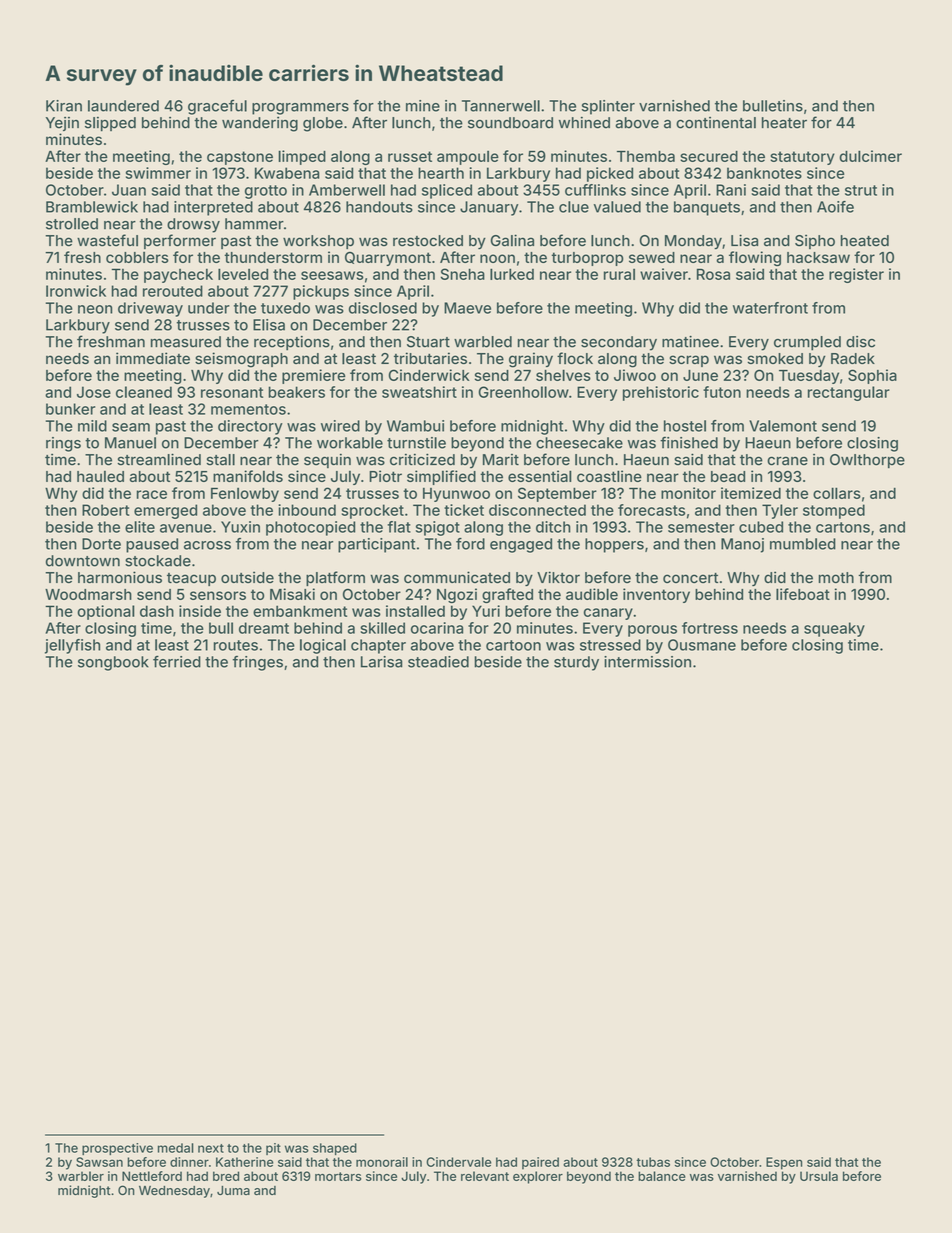  What do you see at coordinates (608, 107) in the screenshot?
I see `splinter` at bounding box center [608, 107].
